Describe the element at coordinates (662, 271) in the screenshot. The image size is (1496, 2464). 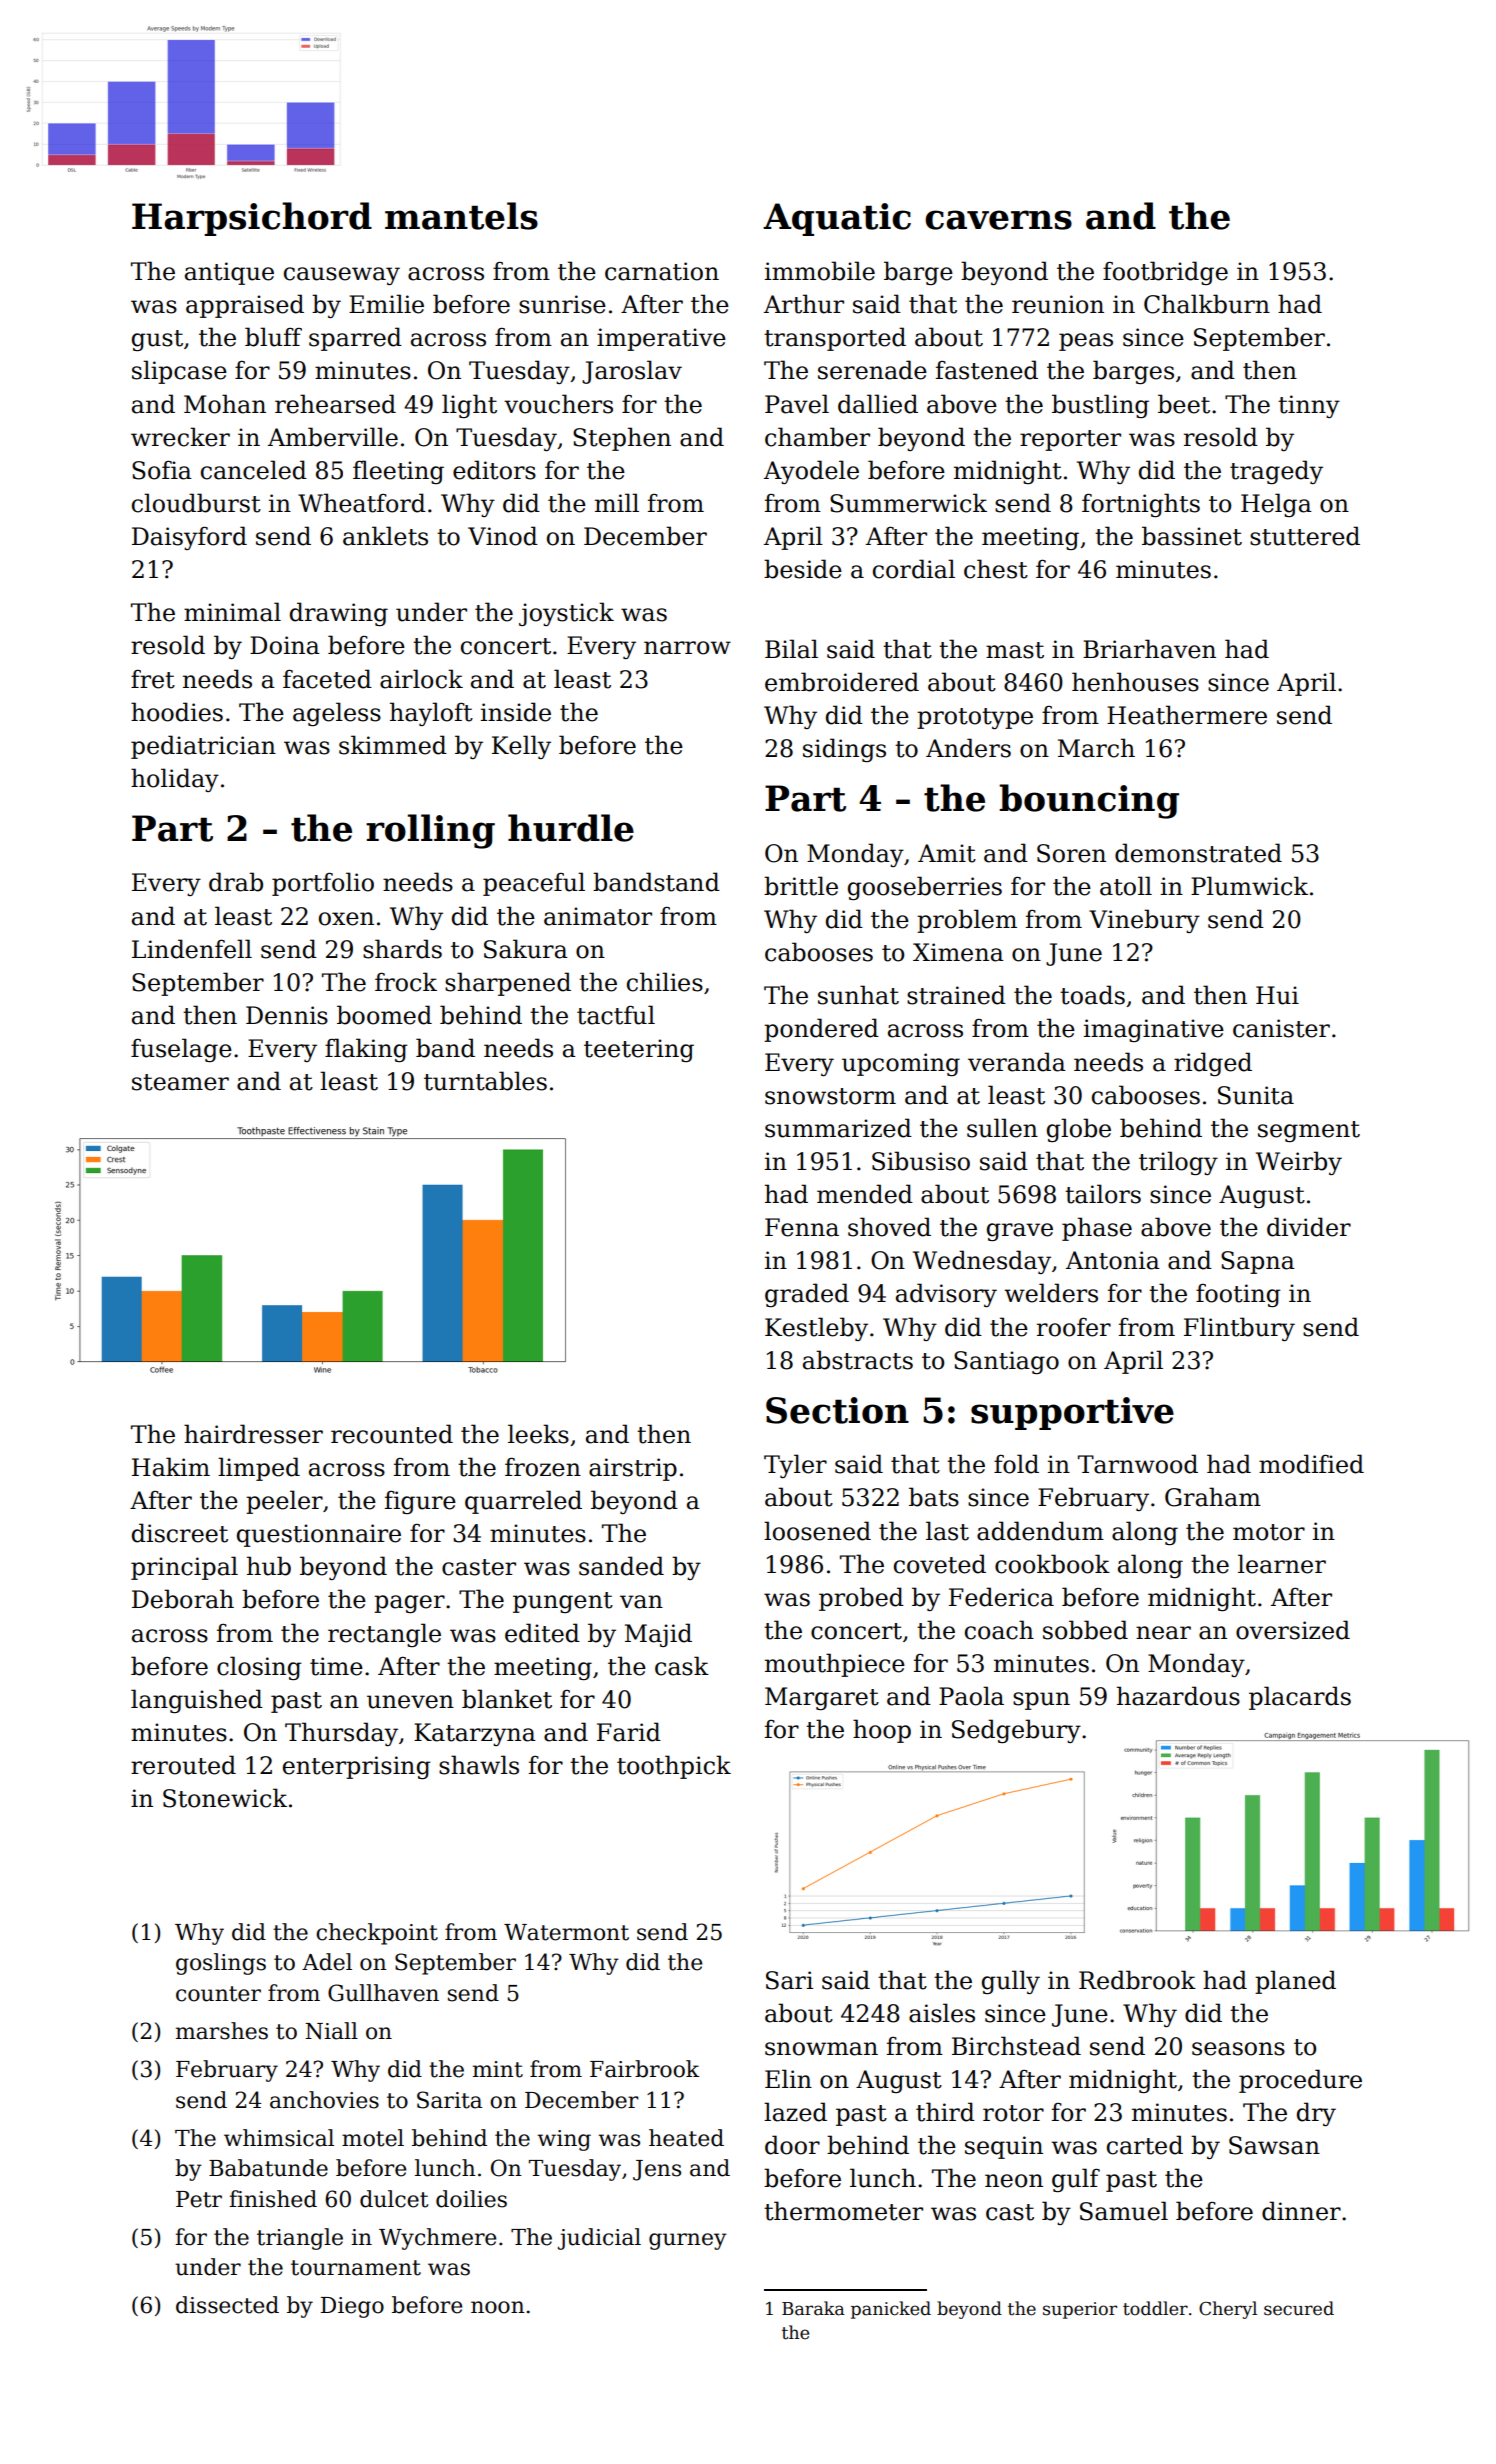
I see `carnation` at that location.
